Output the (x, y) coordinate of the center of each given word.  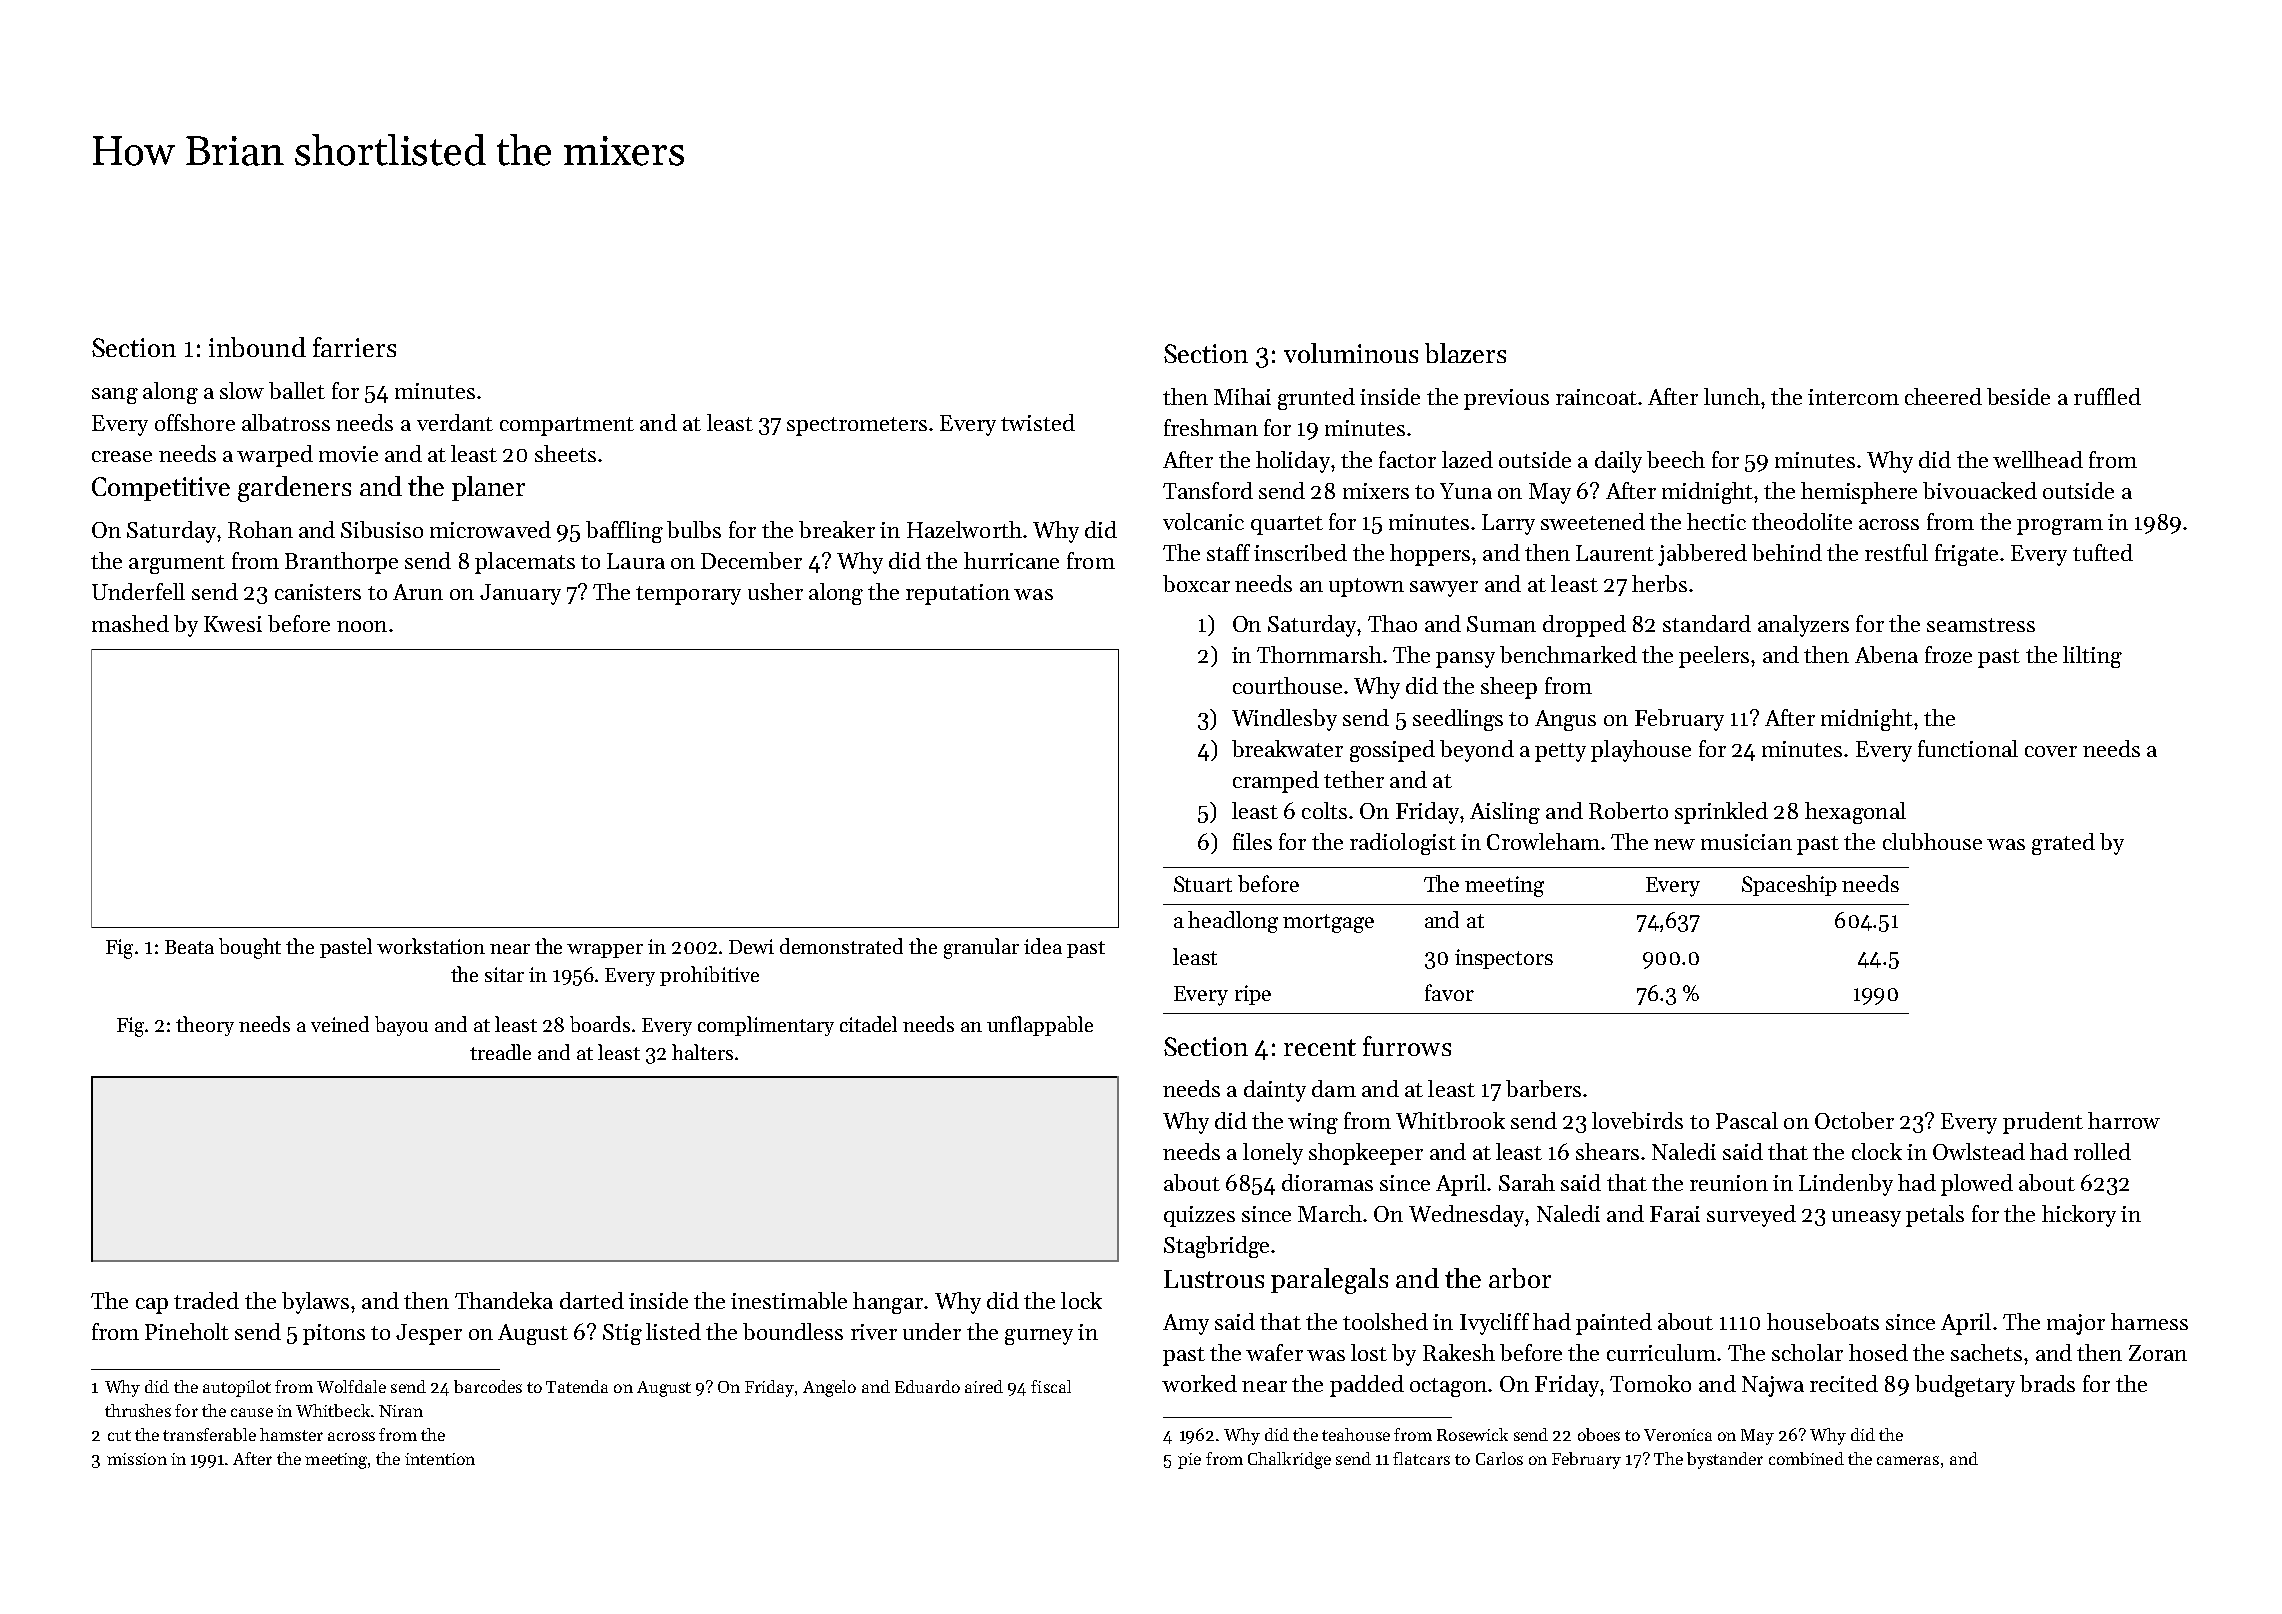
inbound (257, 347)
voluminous (1351, 353)
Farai (1675, 1214)
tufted (2103, 552)
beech (1676, 459)
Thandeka (504, 1300)
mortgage (1328, 923)
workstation (431, 946)
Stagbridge (1216, 1247)
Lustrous (1214, 1279)
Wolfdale (351, 1386)
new (1674, 844)
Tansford (1208, 490)
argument (177, 564)
